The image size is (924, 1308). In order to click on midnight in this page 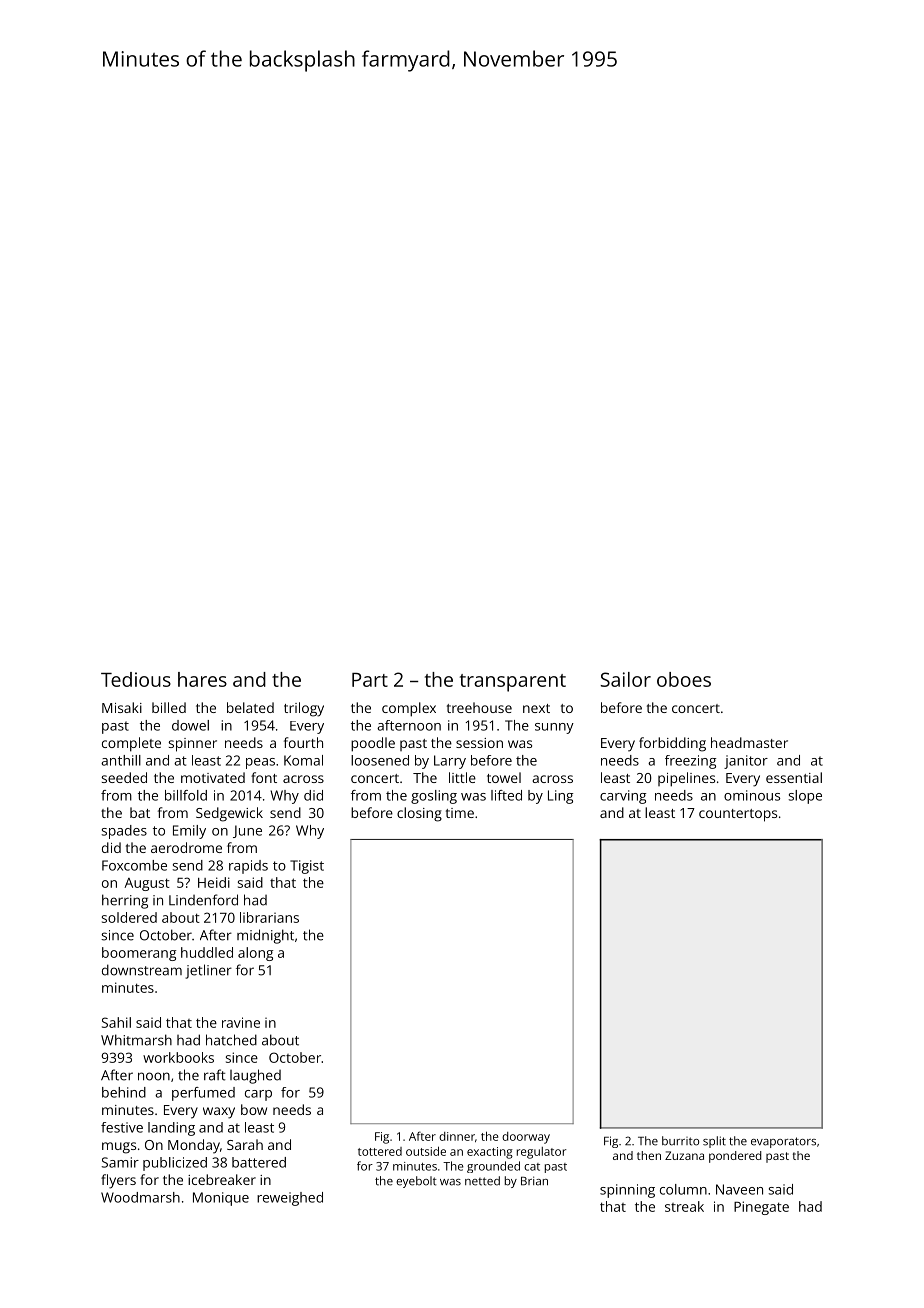, I will do `click(265, 936)`.
